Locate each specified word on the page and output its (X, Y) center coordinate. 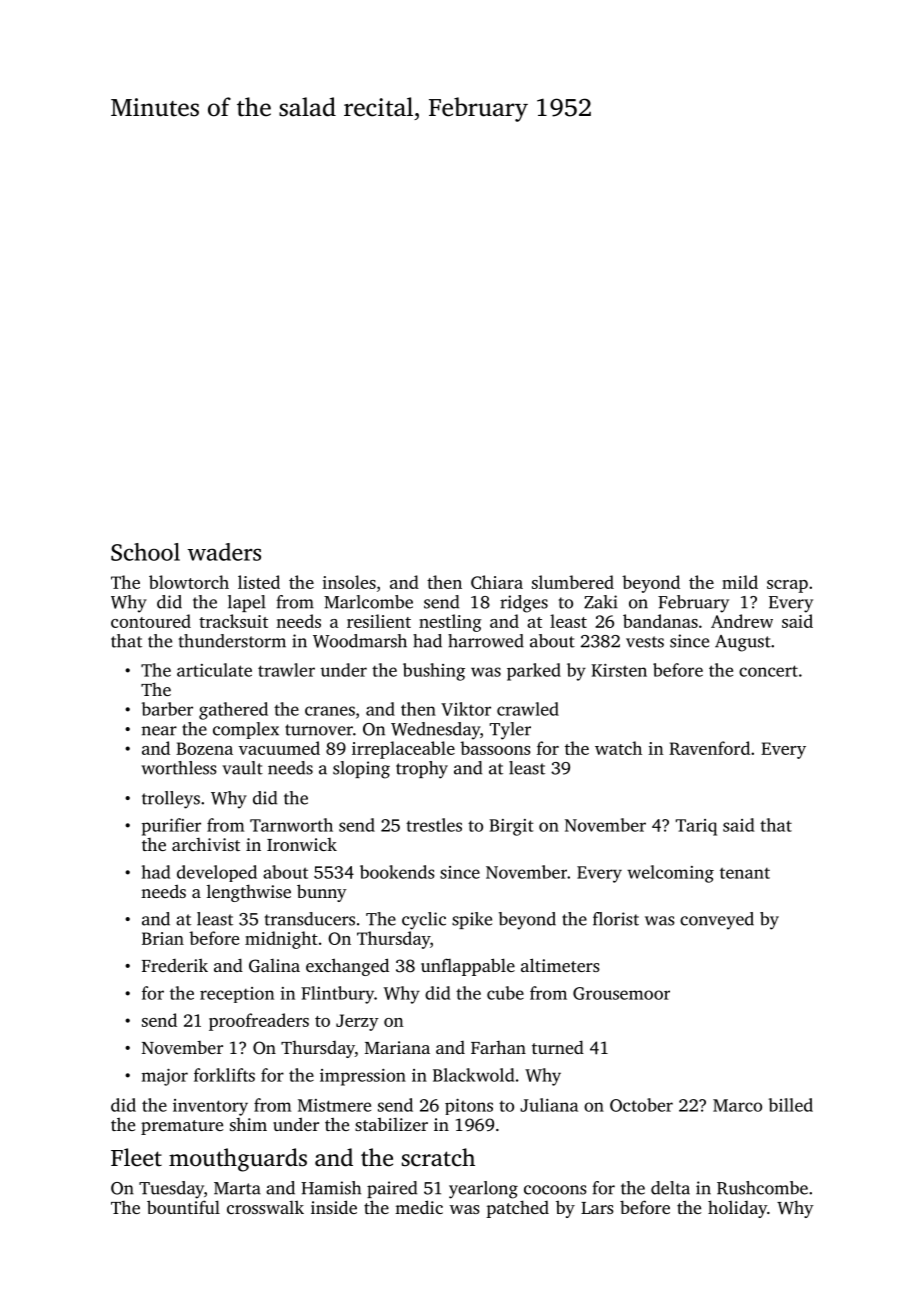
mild (740, 582)
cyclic (424, 921)
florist (616, 919)
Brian (163, 938)
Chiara (497, 582)
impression (363, 1077)
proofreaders (259, 1022)
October (641, 1105)
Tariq (696, 827)
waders (224, 552)
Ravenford (709, 748)
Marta (237, 1188)
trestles (434, 825)
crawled (528, 709)
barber (167, 709)
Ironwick (302, 844)
